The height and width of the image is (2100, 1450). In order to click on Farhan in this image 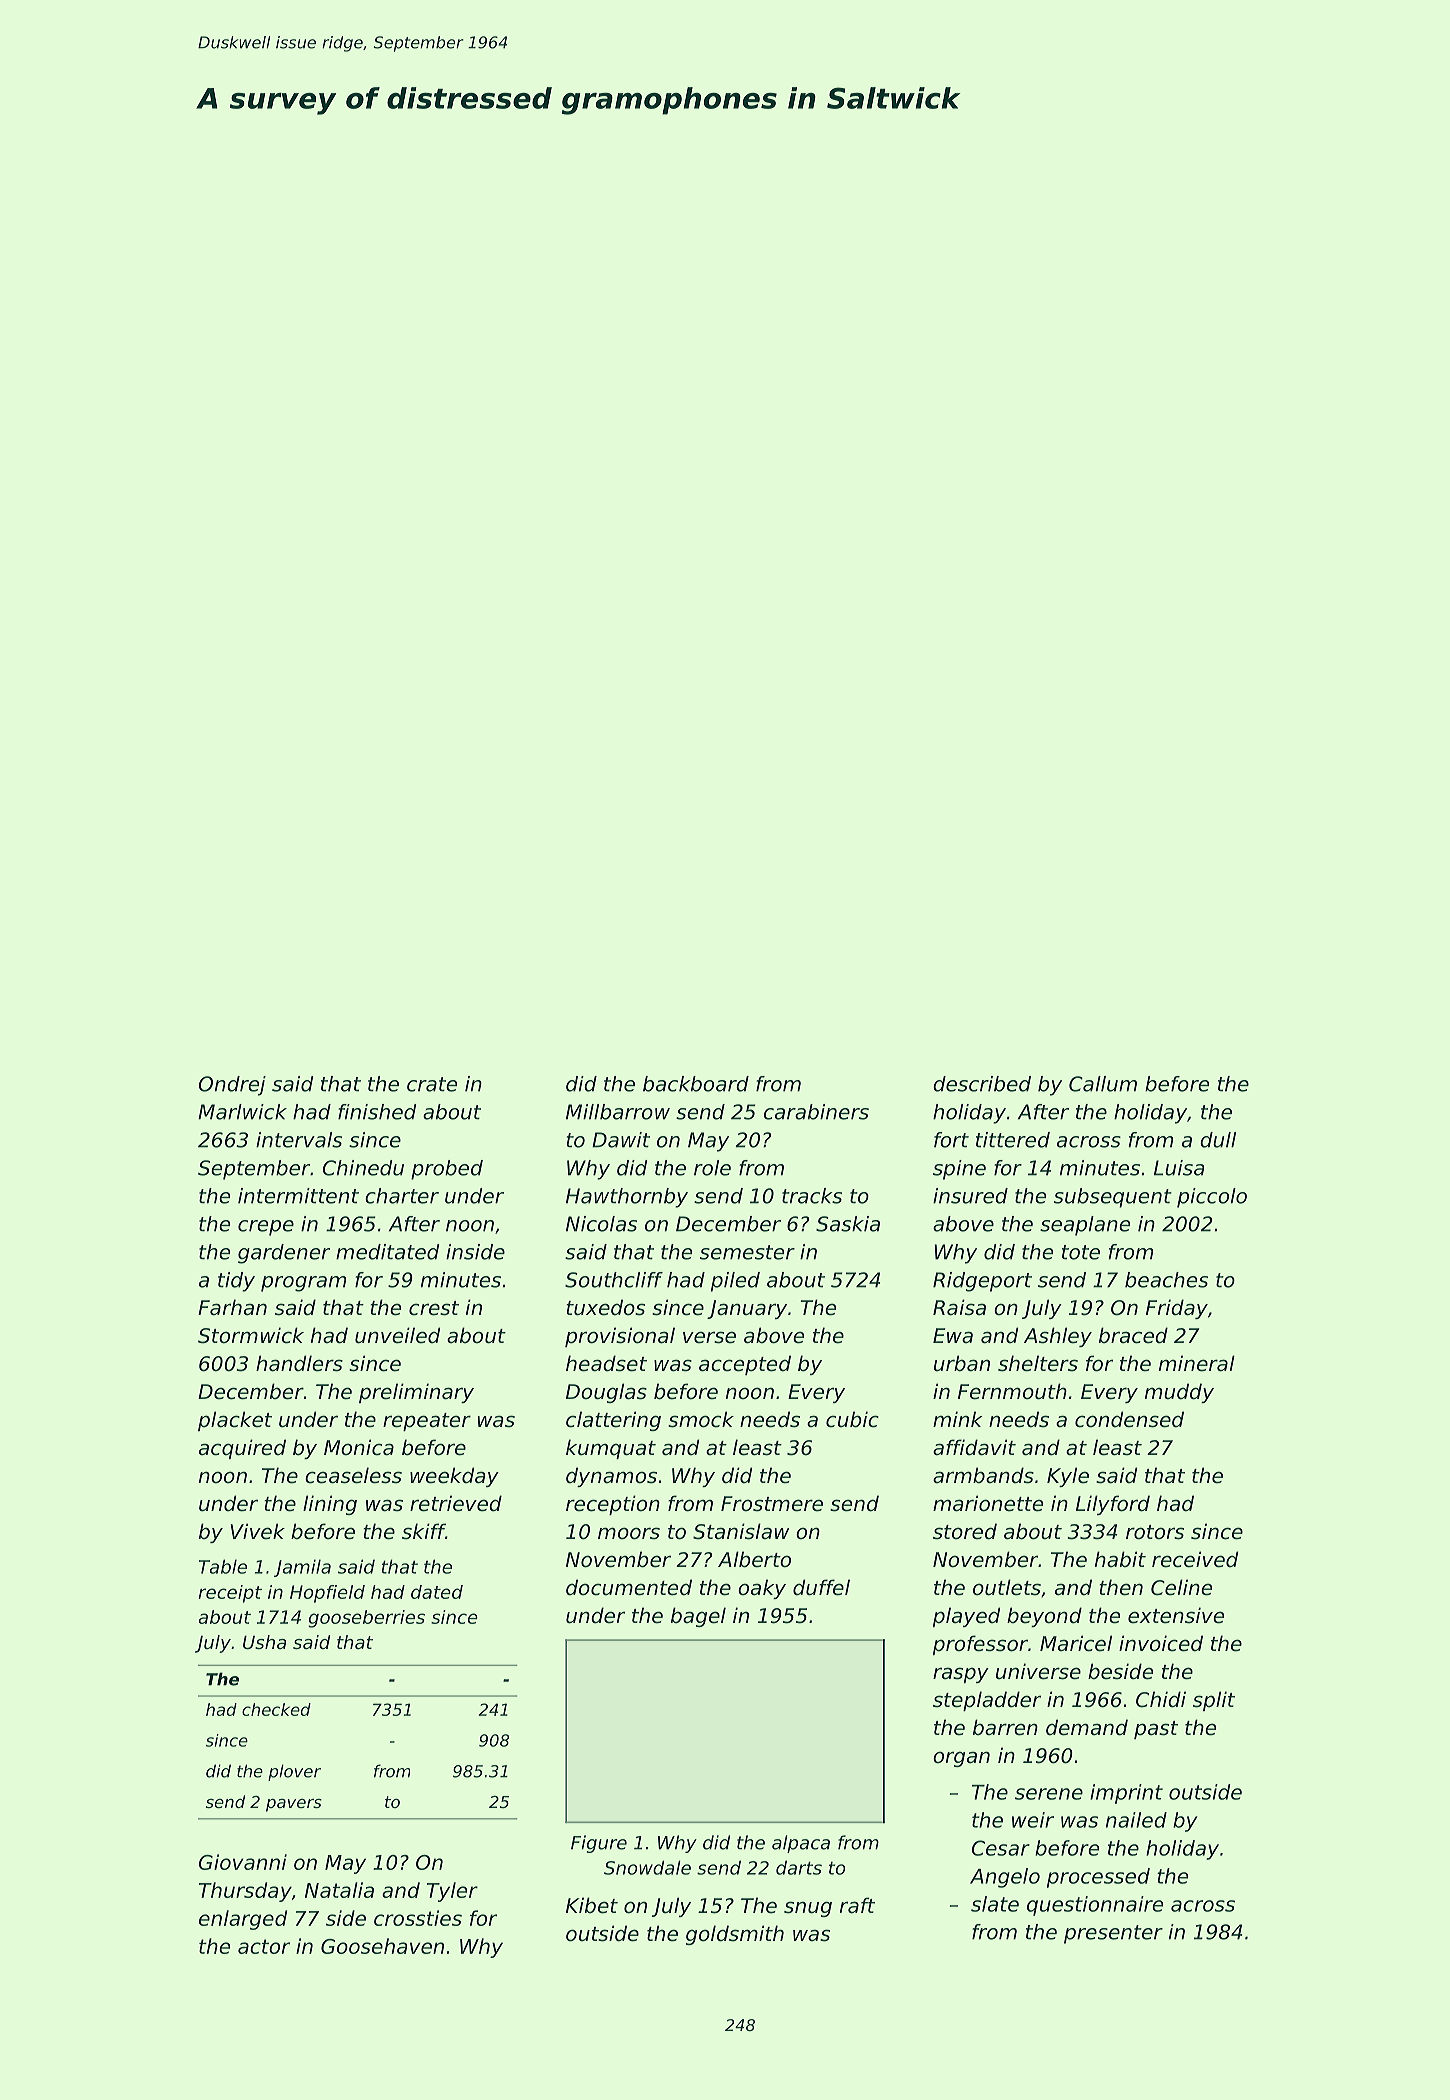, I will do `click(232, 1307)`.
